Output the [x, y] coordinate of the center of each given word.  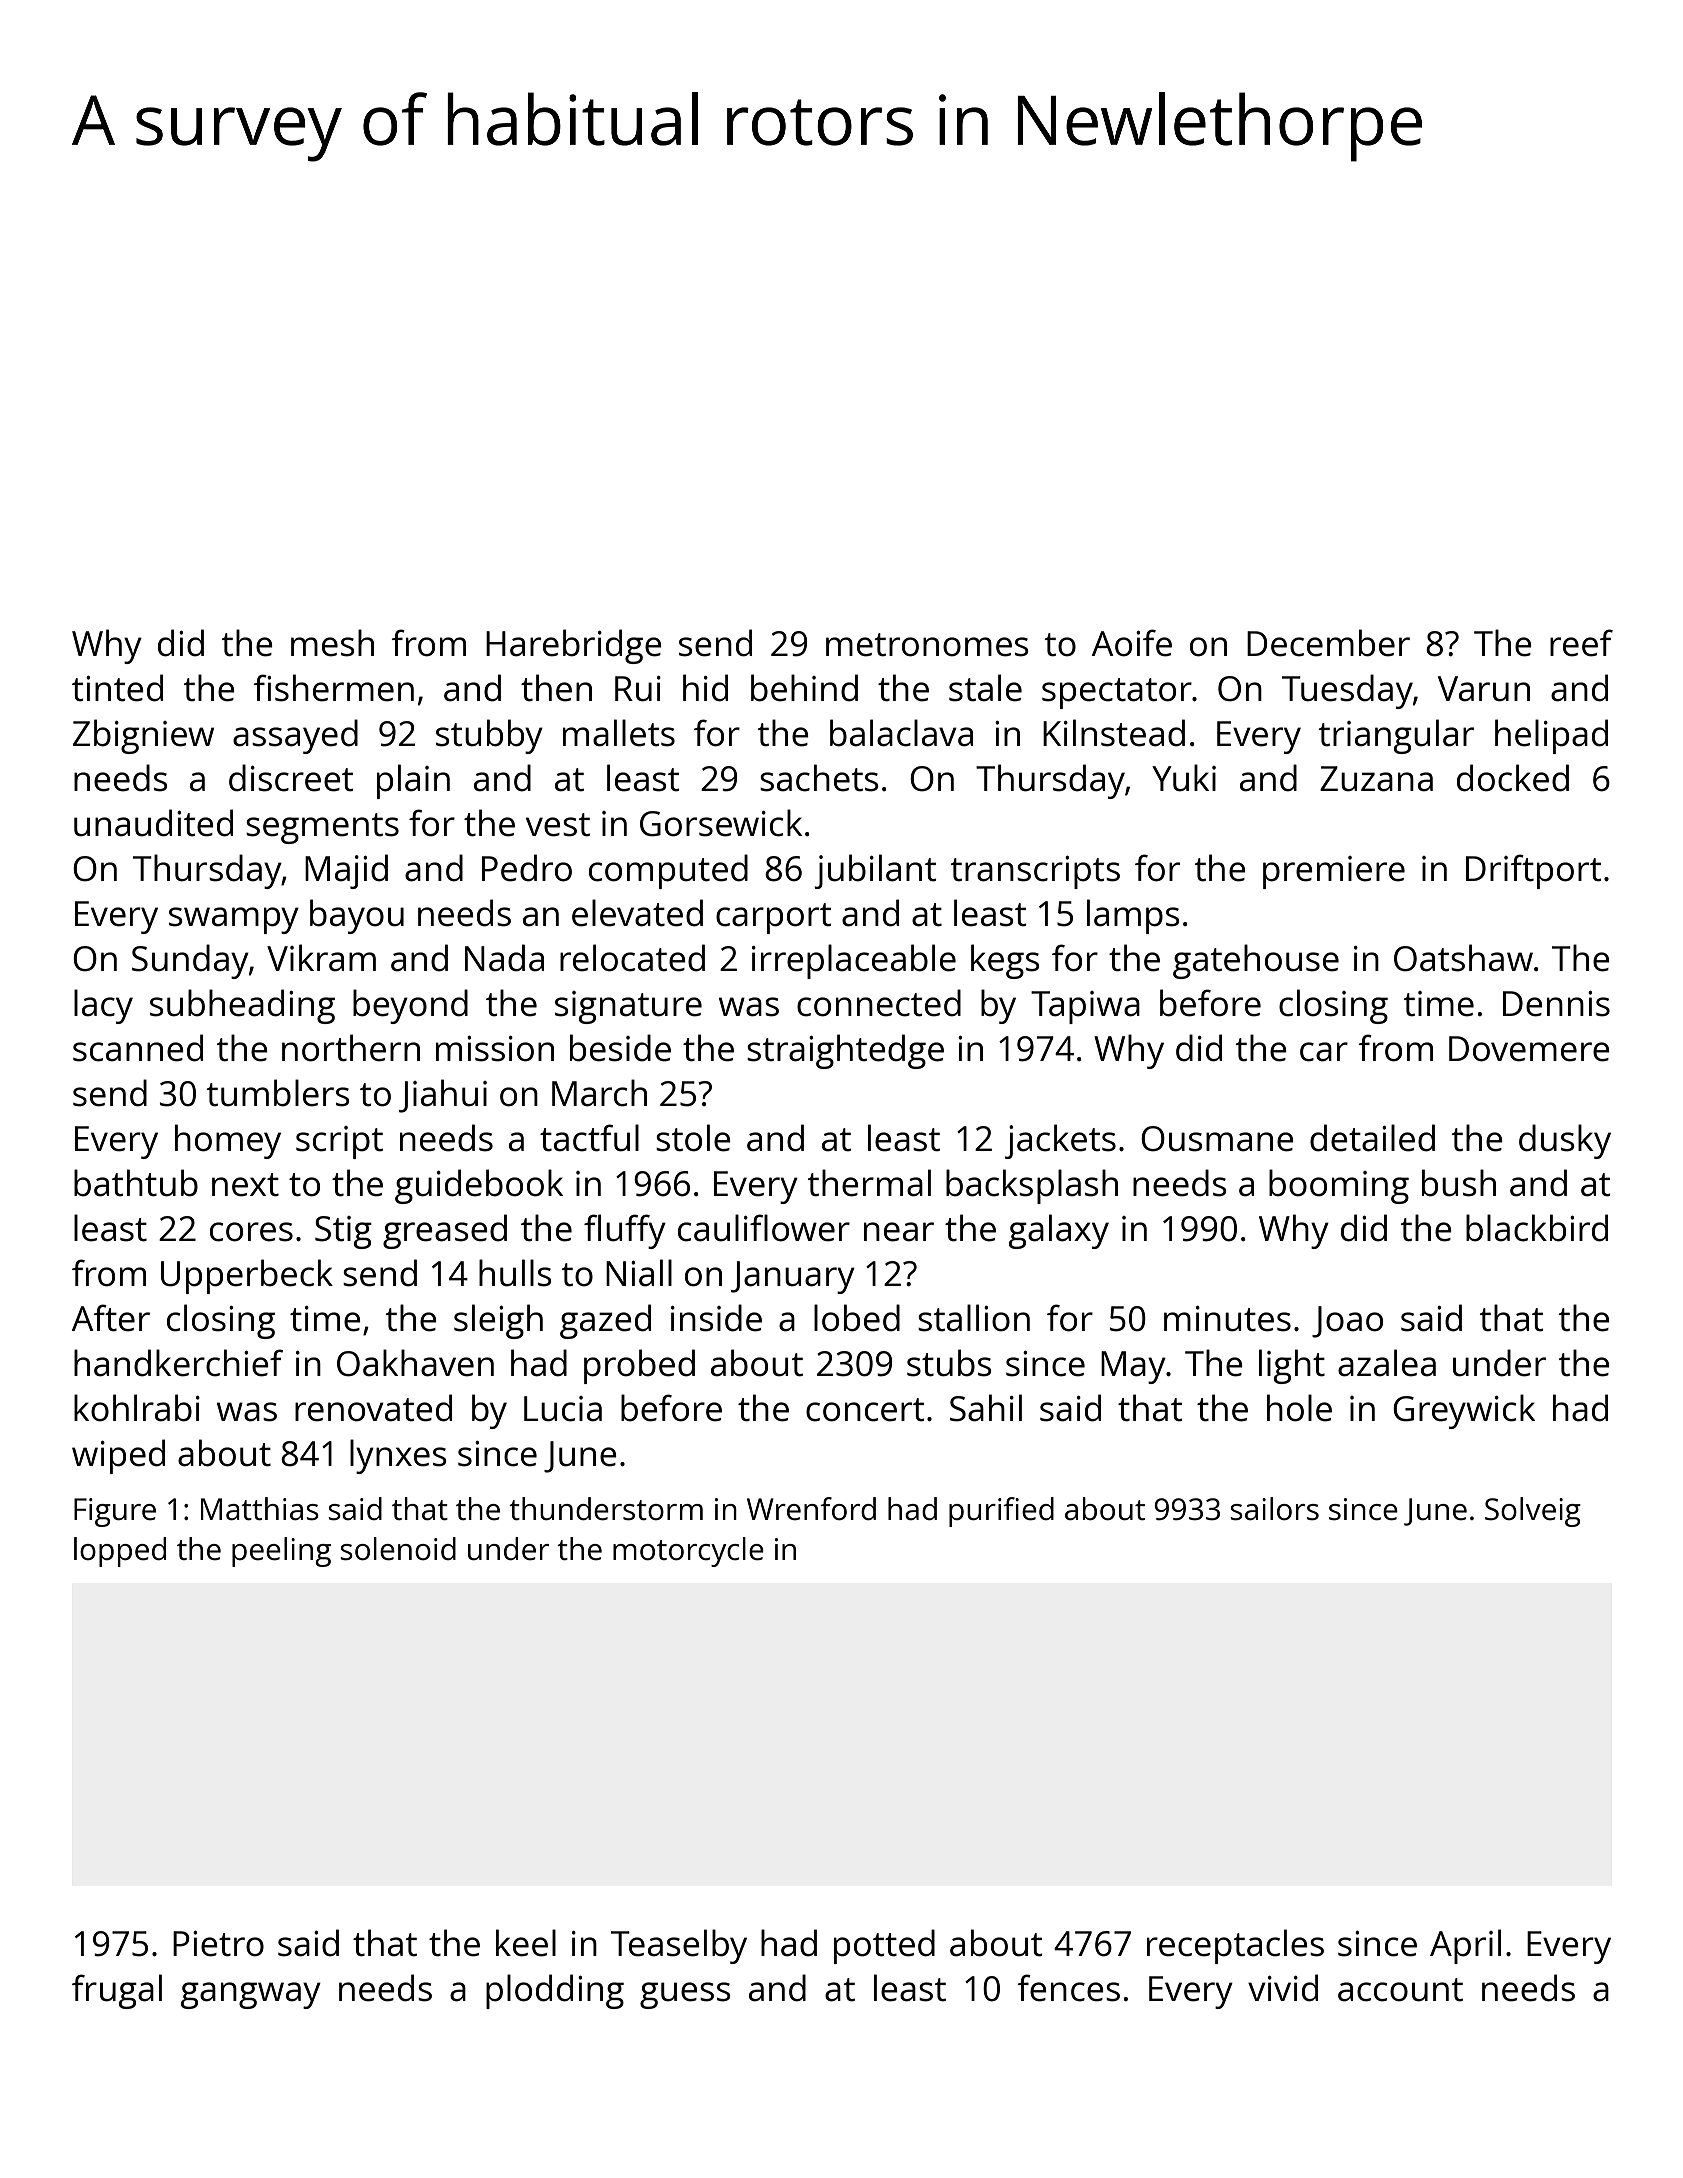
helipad [1551, 736]
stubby [489, 736]
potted [884, 1946]
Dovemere [1529, 1049]
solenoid [398, 1549]
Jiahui [443, 1096]
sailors [1274, 1509]
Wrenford [811, 1509]
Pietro [218, 1944]
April [1465, 1946]
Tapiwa [1085, 1007]
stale [985, 688]
